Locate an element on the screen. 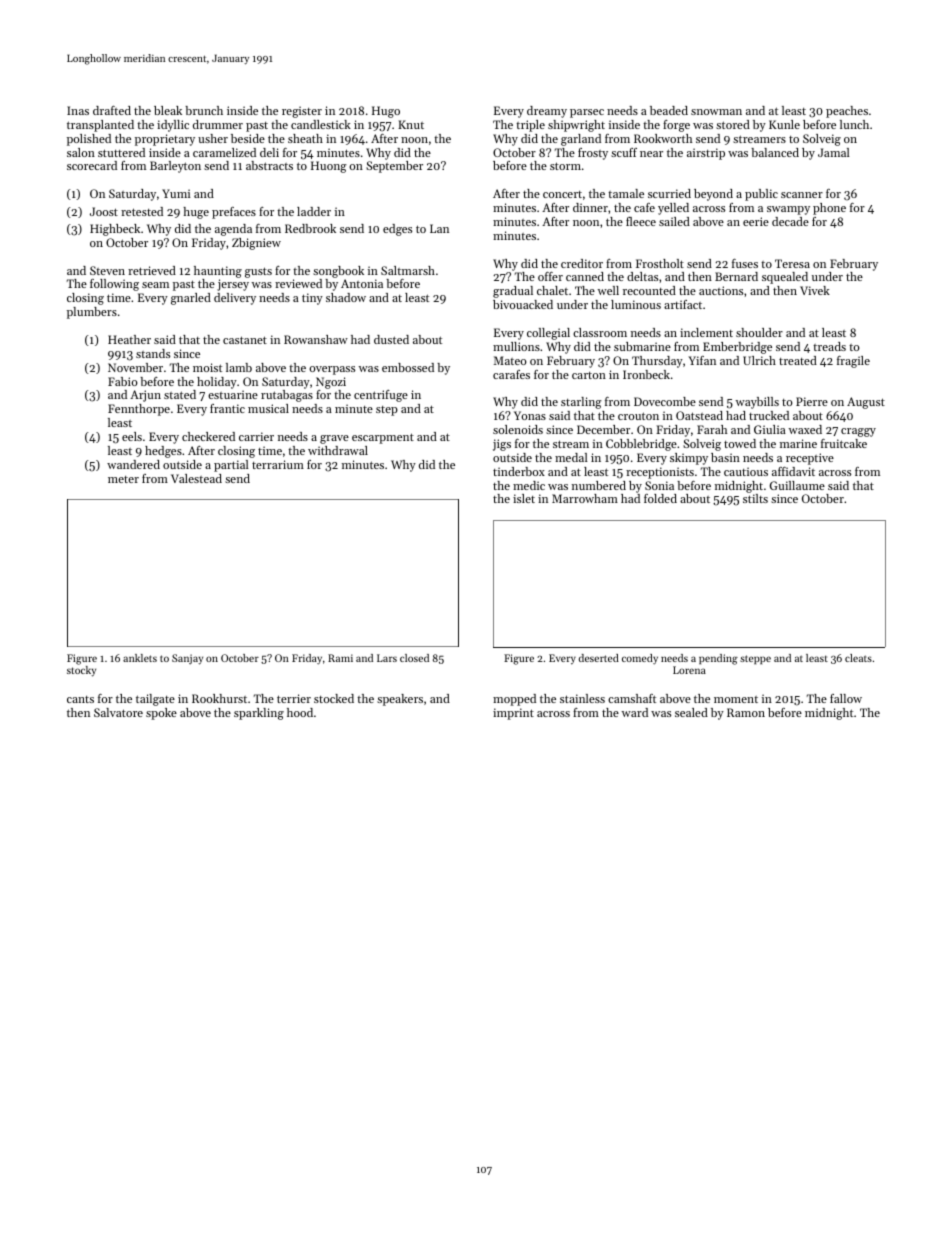  Arjun is located at coordinates (145, 396).
